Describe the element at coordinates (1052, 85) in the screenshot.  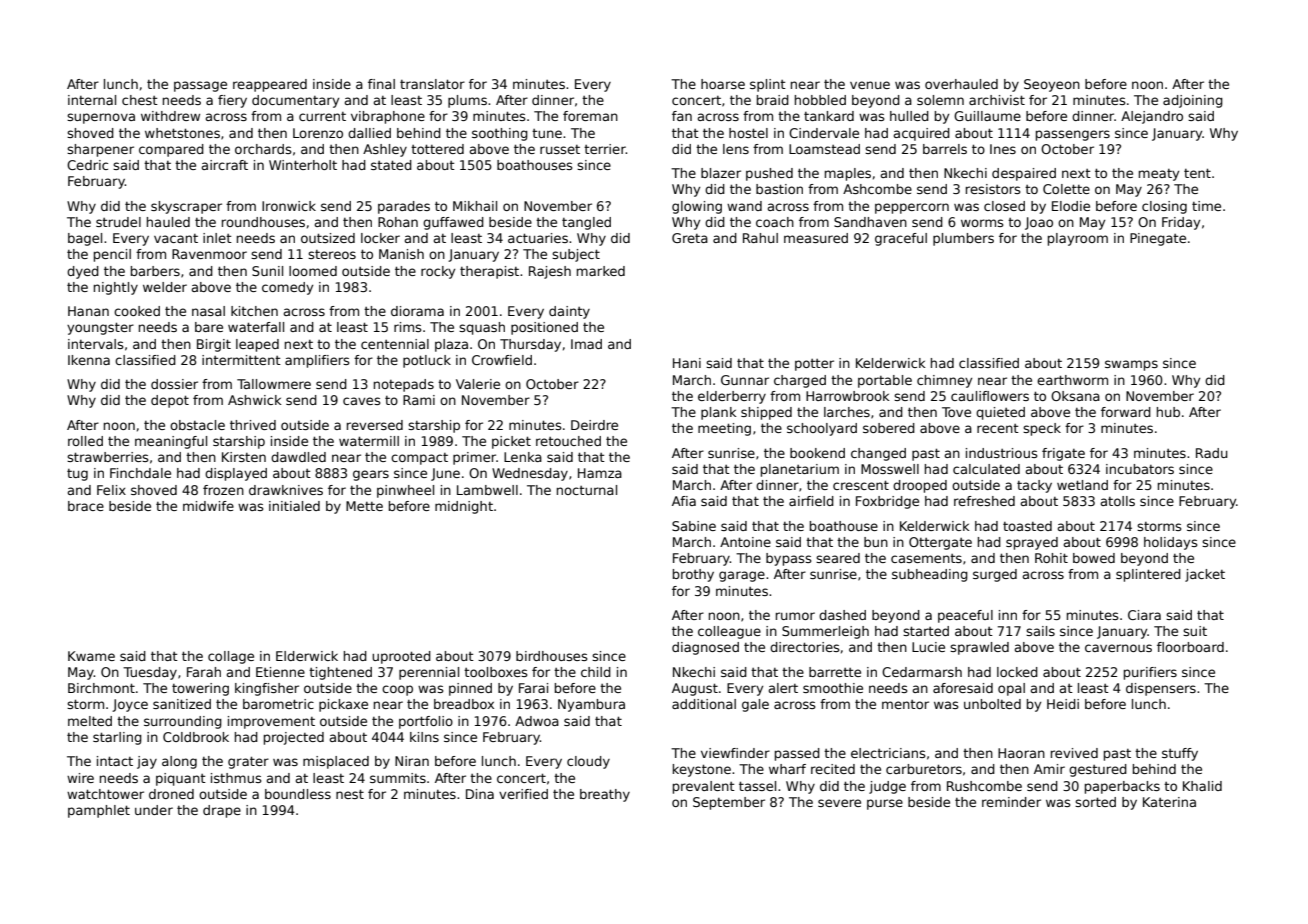
I see `Seoyeon` at that location.
